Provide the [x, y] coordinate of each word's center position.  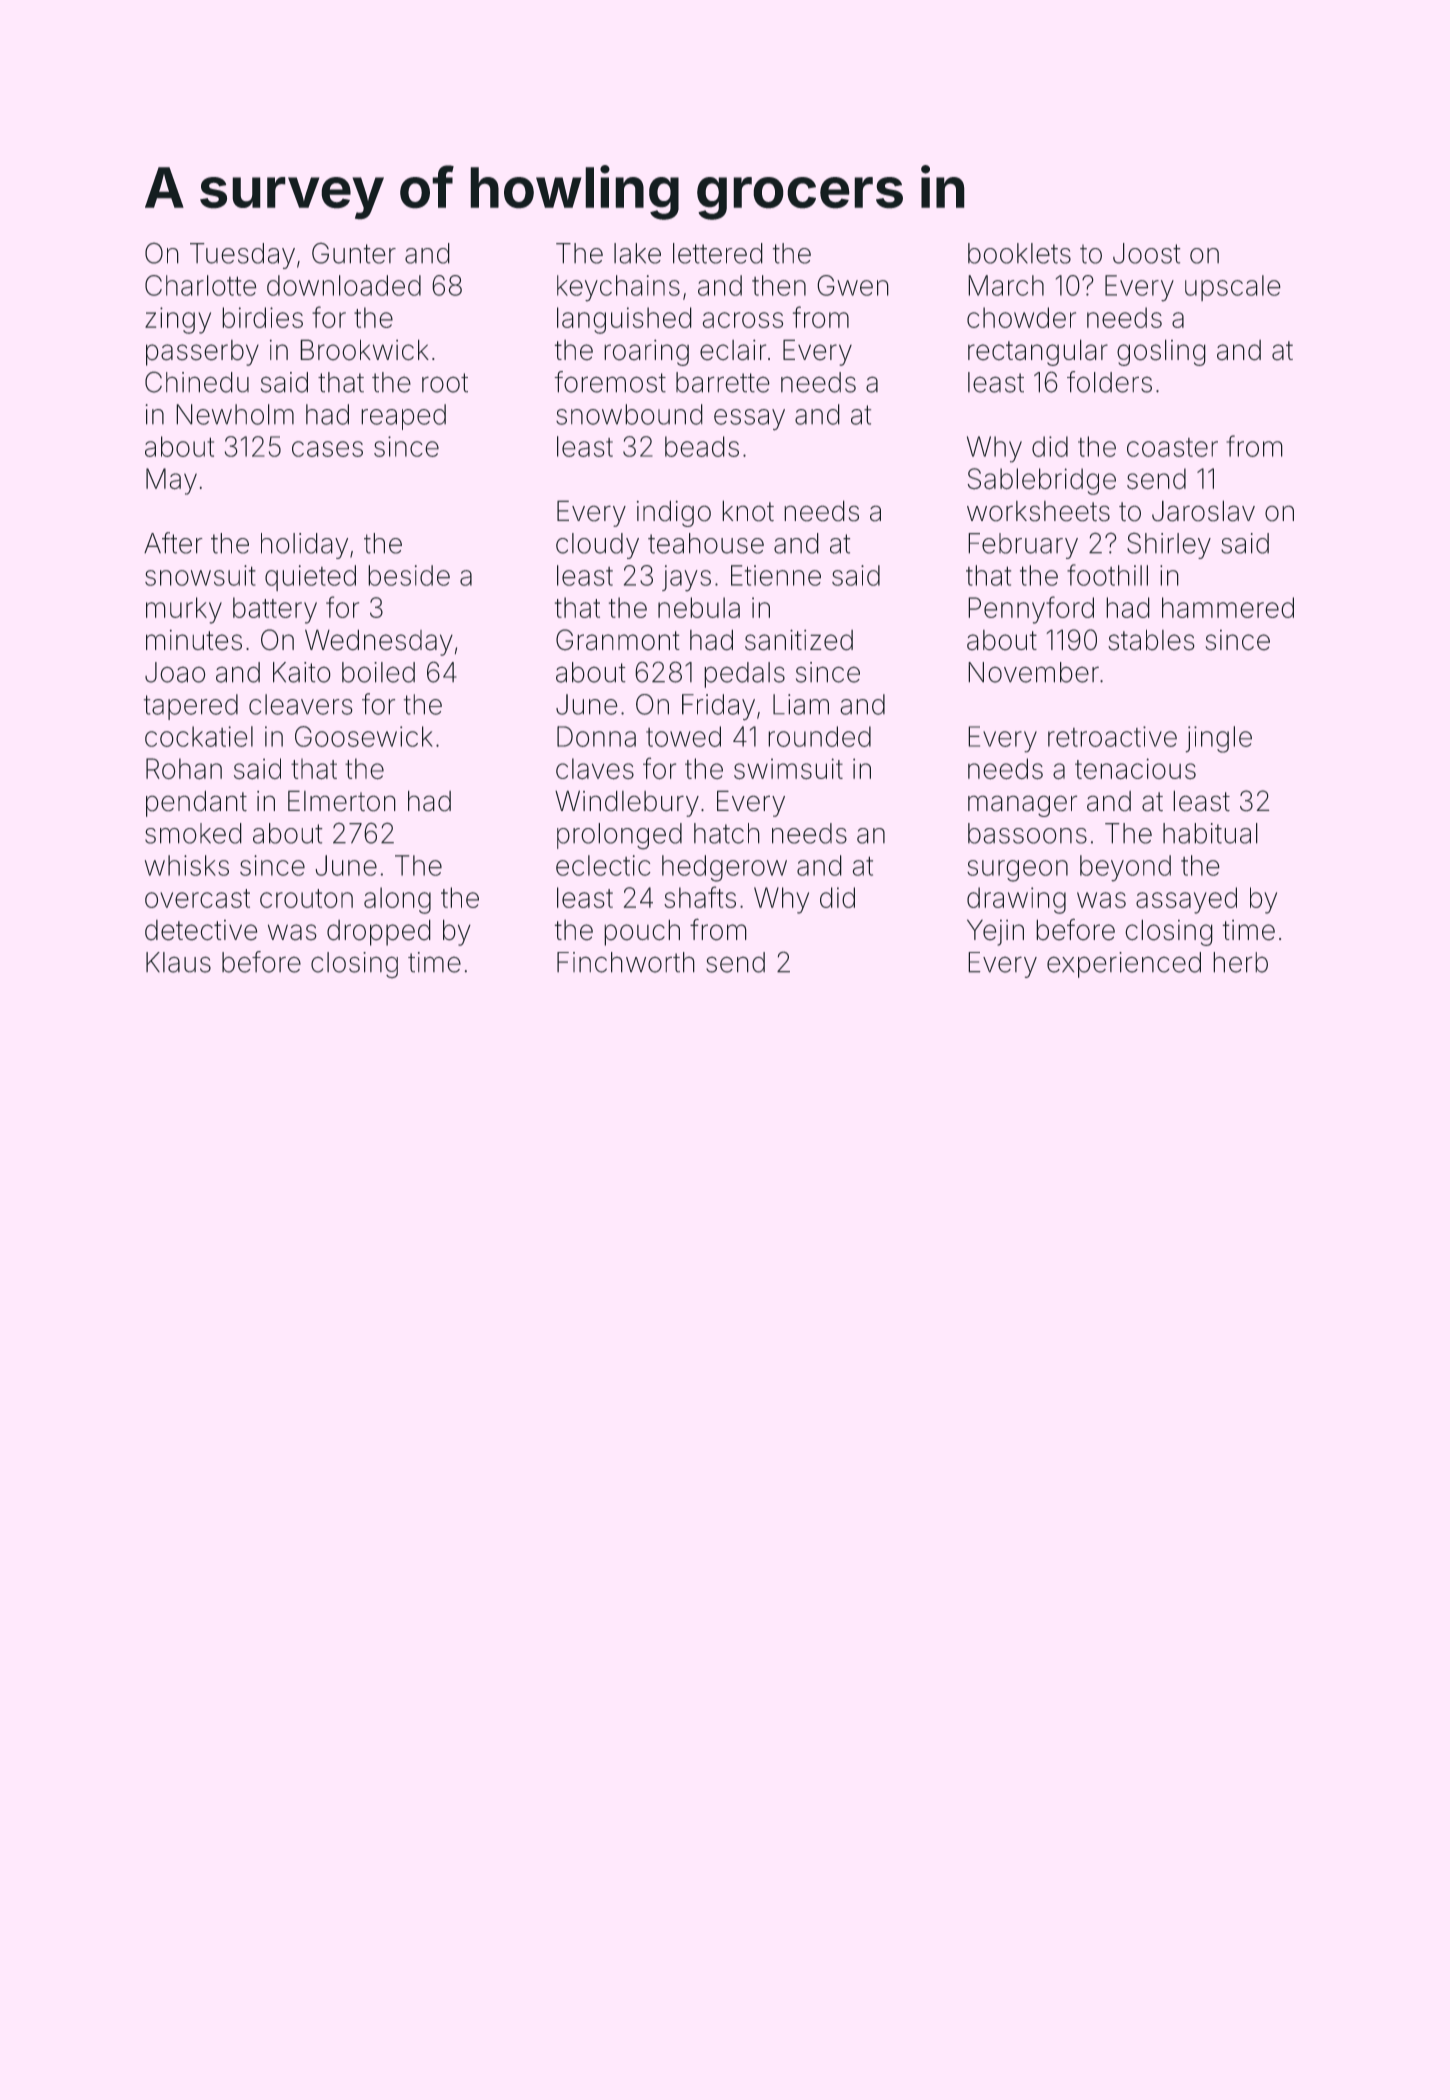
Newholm [235, 414]
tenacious [1135, 769]
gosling [1161, 352]
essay [749, 420]
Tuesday [242, 256]
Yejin [995, 932]
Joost [1147, 253]
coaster [1172, 447]
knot [748, 511]
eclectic [603, 865]
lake [637, 253]
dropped [379, 932]
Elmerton [342, 801]
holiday [304, 546]
